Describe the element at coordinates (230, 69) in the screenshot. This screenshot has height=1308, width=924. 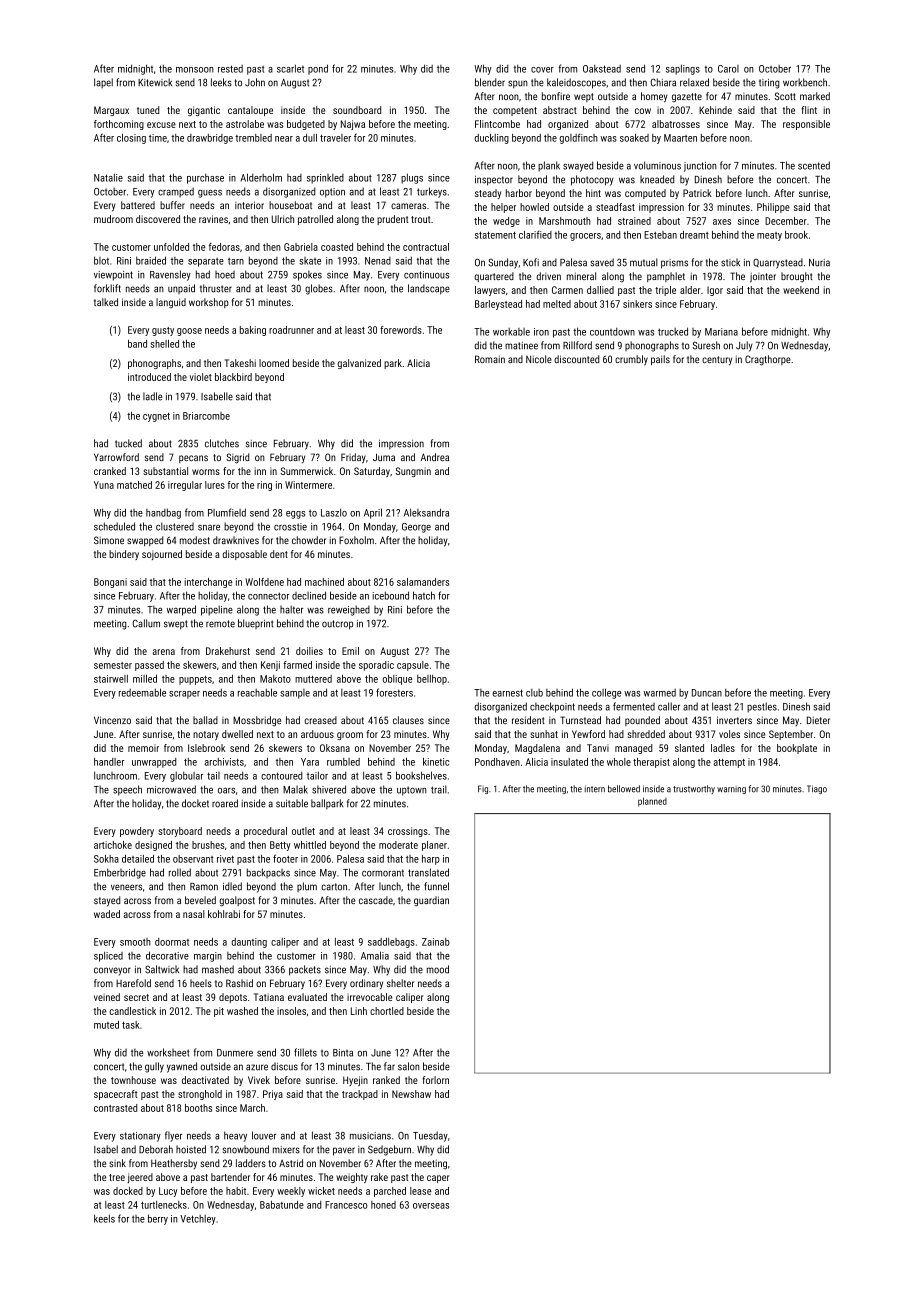
I see `rested` at that location.
